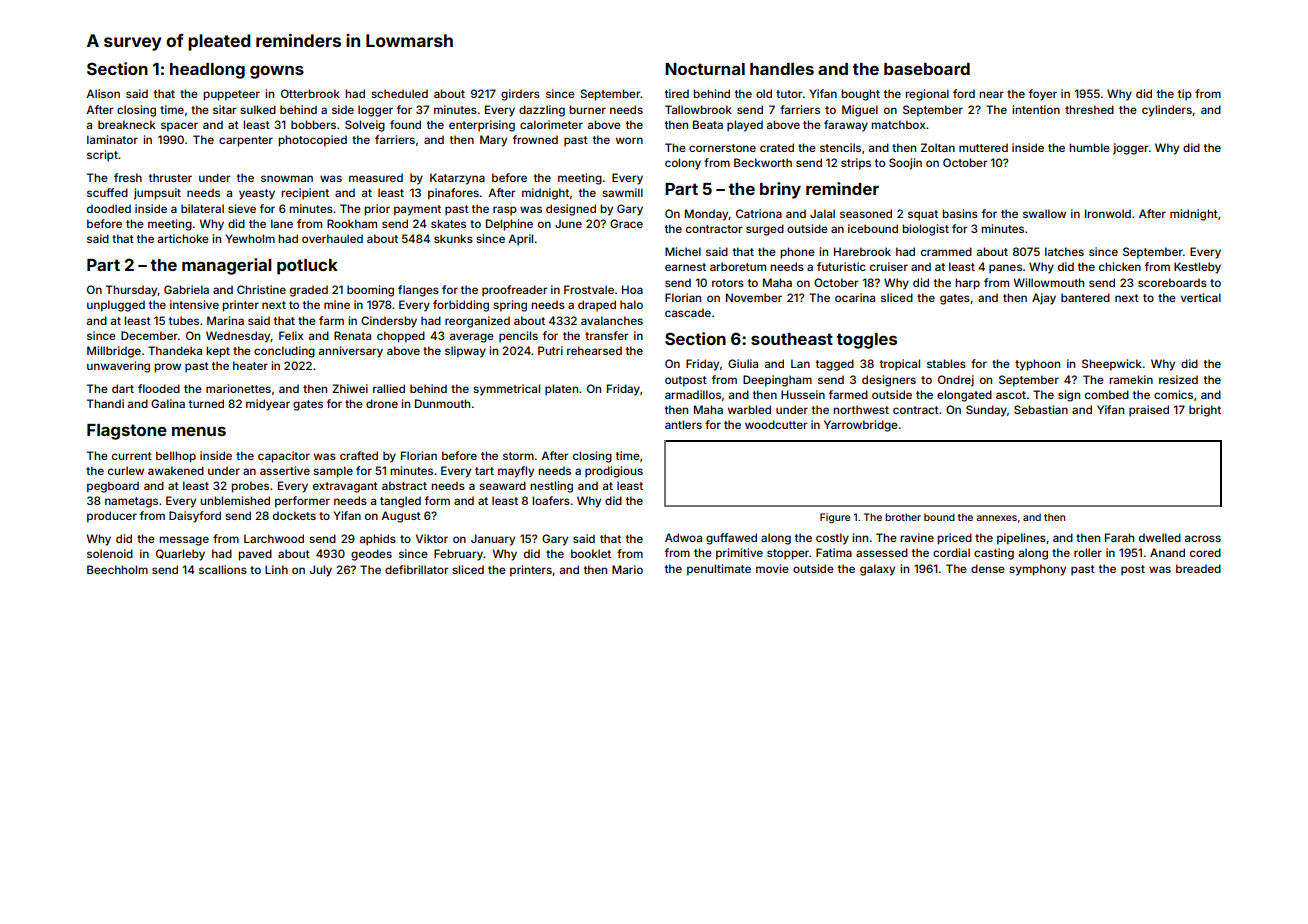 The image size is (1308, 924). I want to click on headlong, so click(207, 71).
